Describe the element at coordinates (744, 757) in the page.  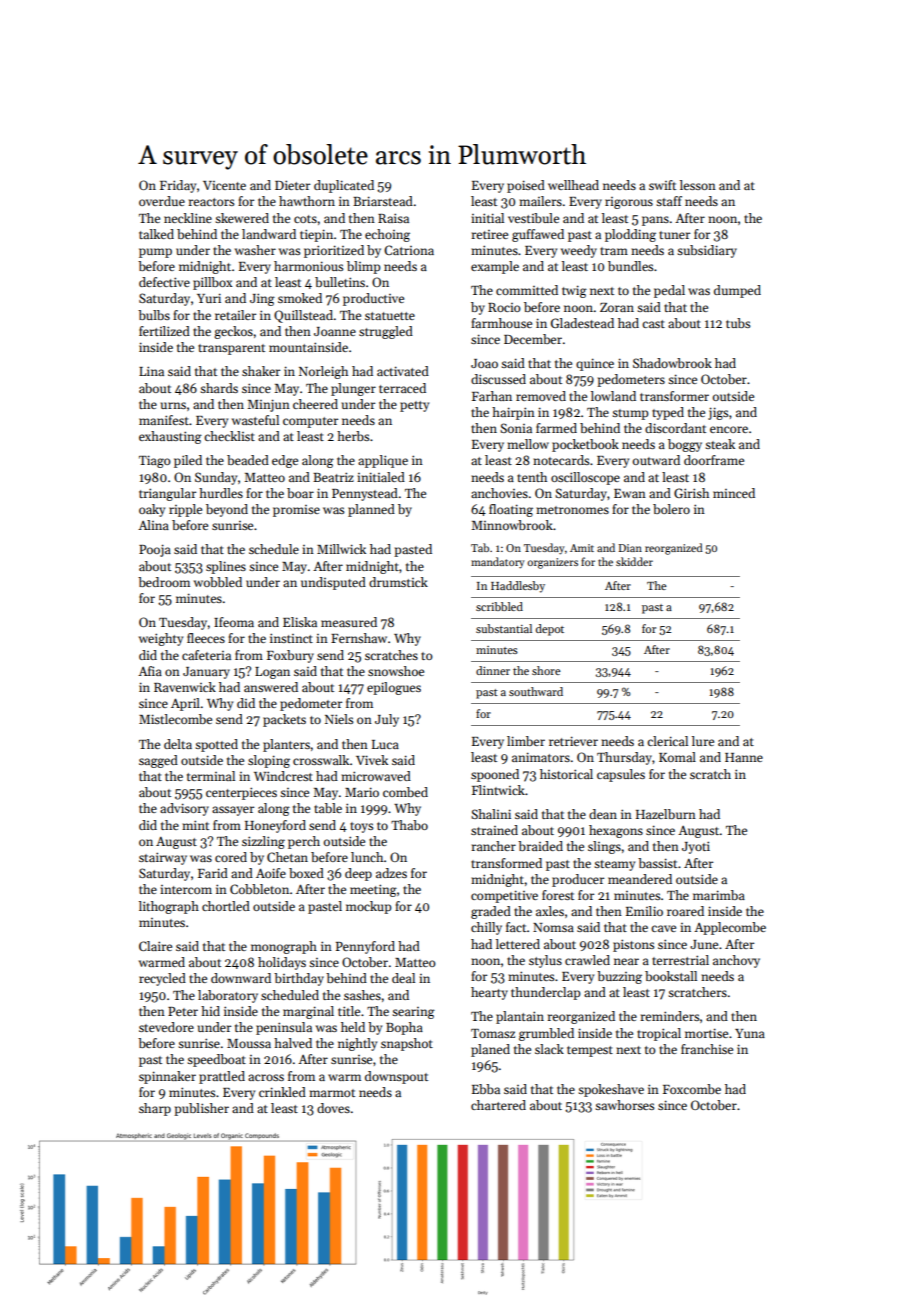
I see `Hanne` at that location.
